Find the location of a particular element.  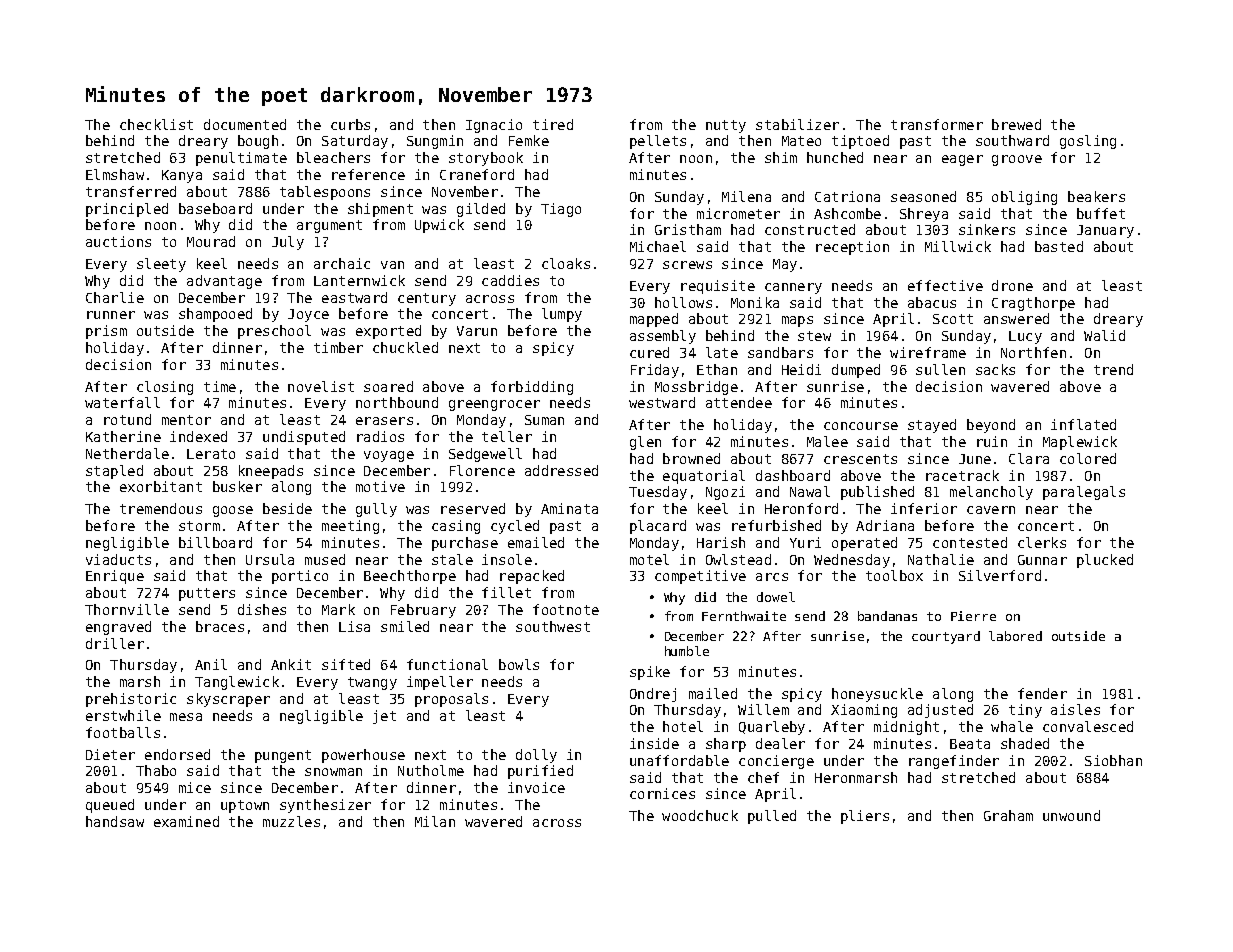

June is located at coordinates (975, 459).
